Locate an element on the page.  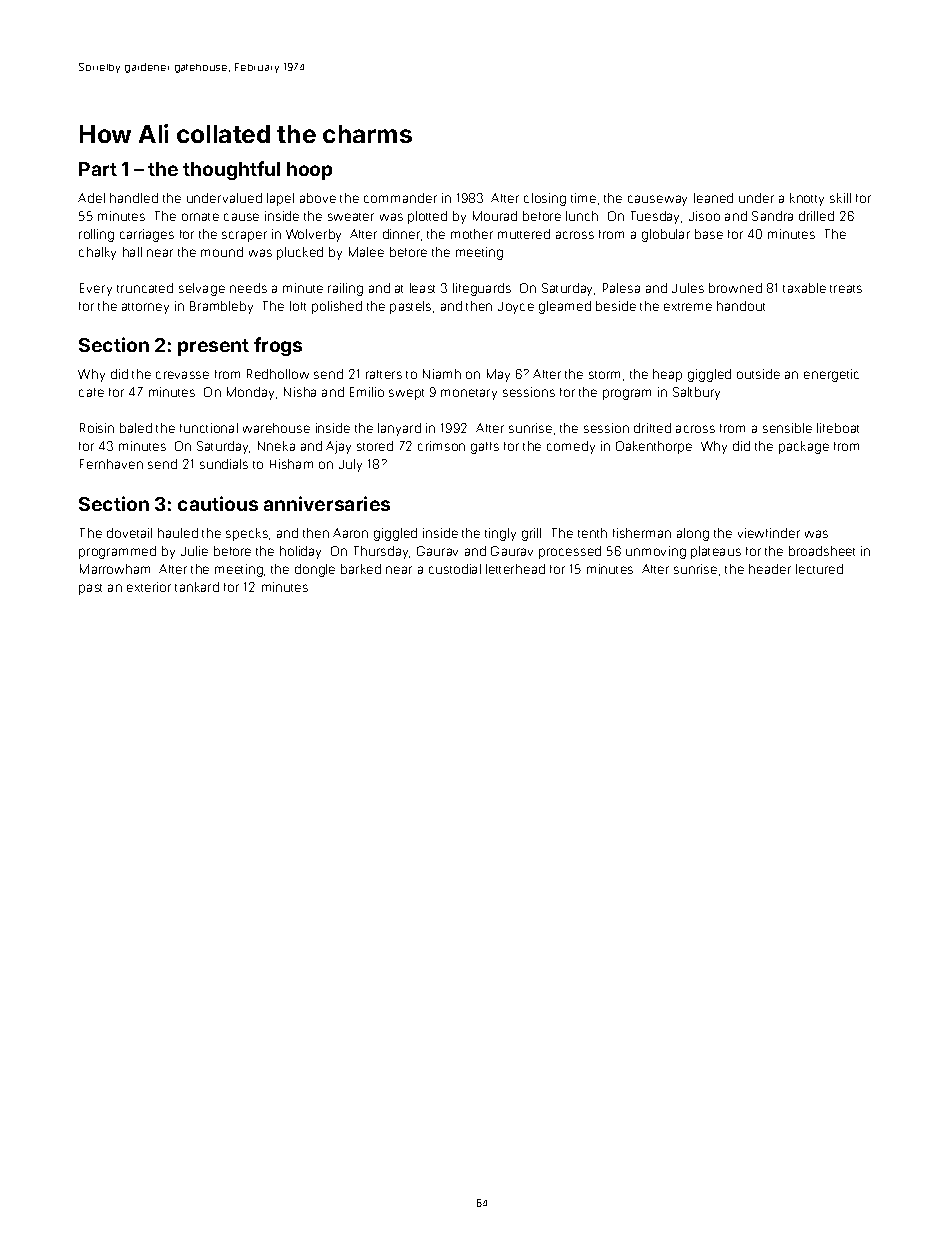
processed is located at coordinates (570, 552).
